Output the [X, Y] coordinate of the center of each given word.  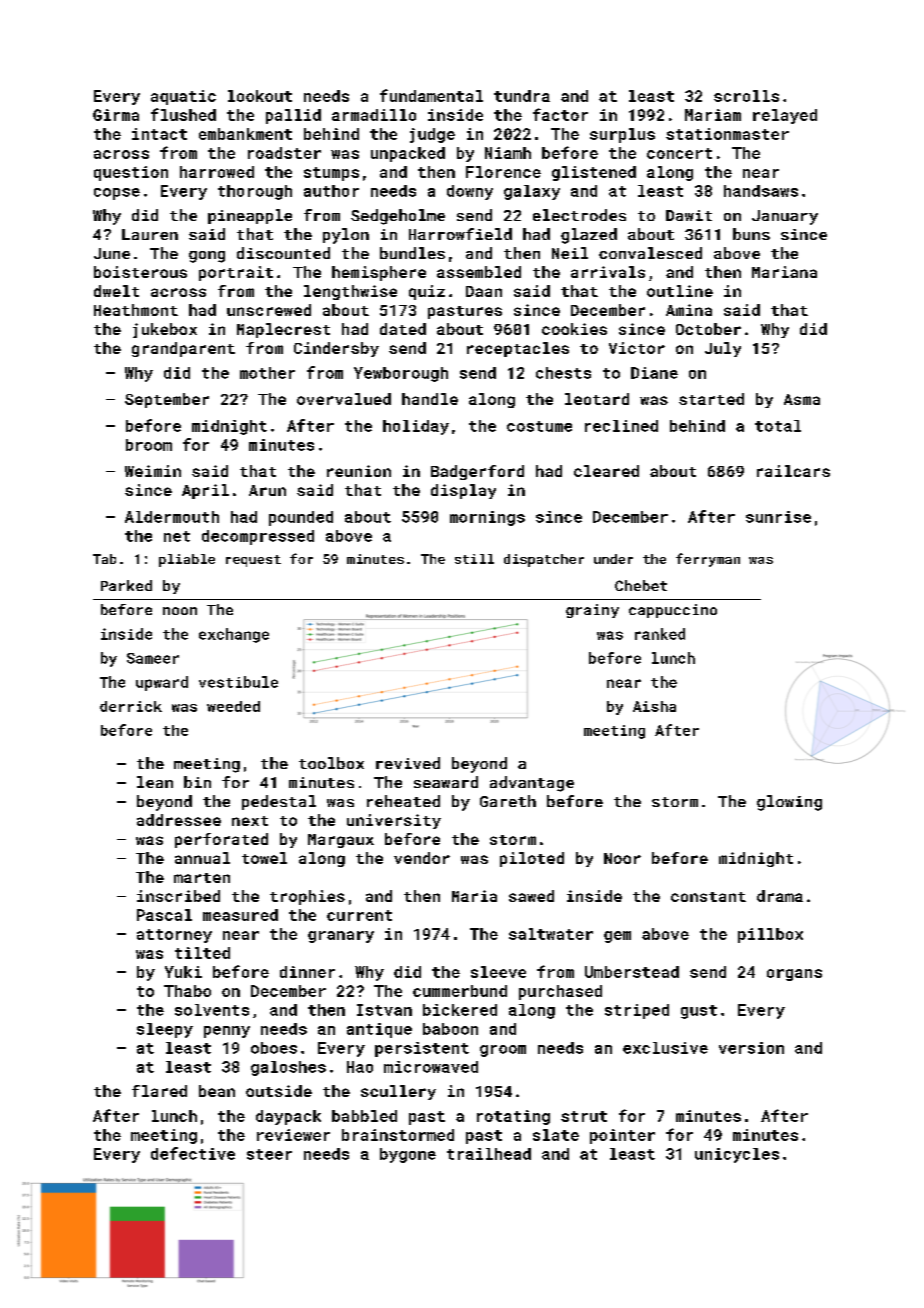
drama [780, 896]
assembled [479, 272]
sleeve [498, 972]
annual [202, 858]
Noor [622, 858]
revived [408, 763]
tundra [522, 96]
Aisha [654, 706]
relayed [785, 116]
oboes [274, 1048]
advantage [532, 784]
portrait [236, 273]
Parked [126, 585]
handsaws [761, 191]
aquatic [183, 97]
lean [155, 782]
